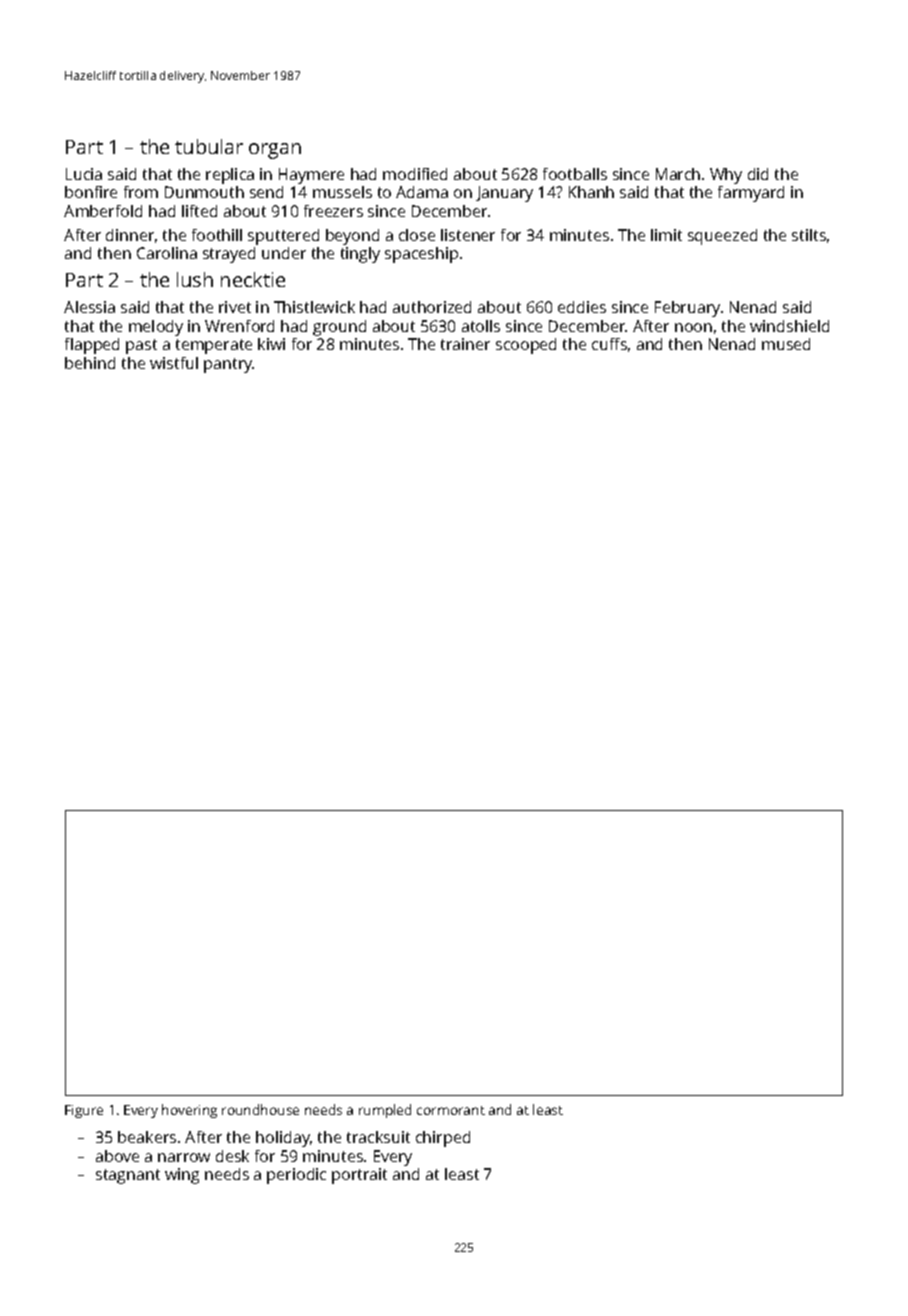 The height and width of the document is (1316, 908). Describe the element at coordinates (90, 363) in the document. I see `behind` at that location.
